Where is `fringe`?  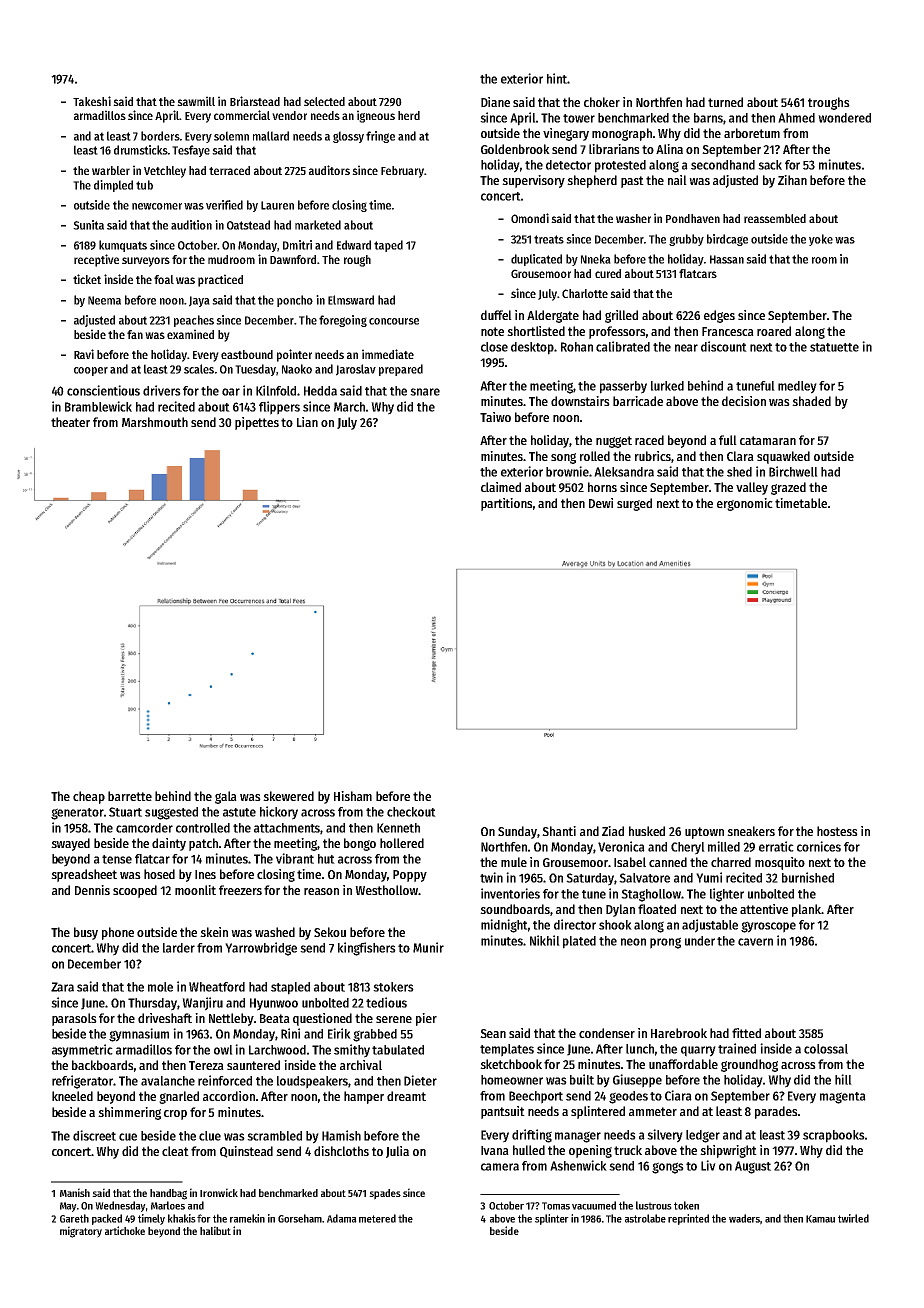
fringe is located at coordinates (380, 137).
